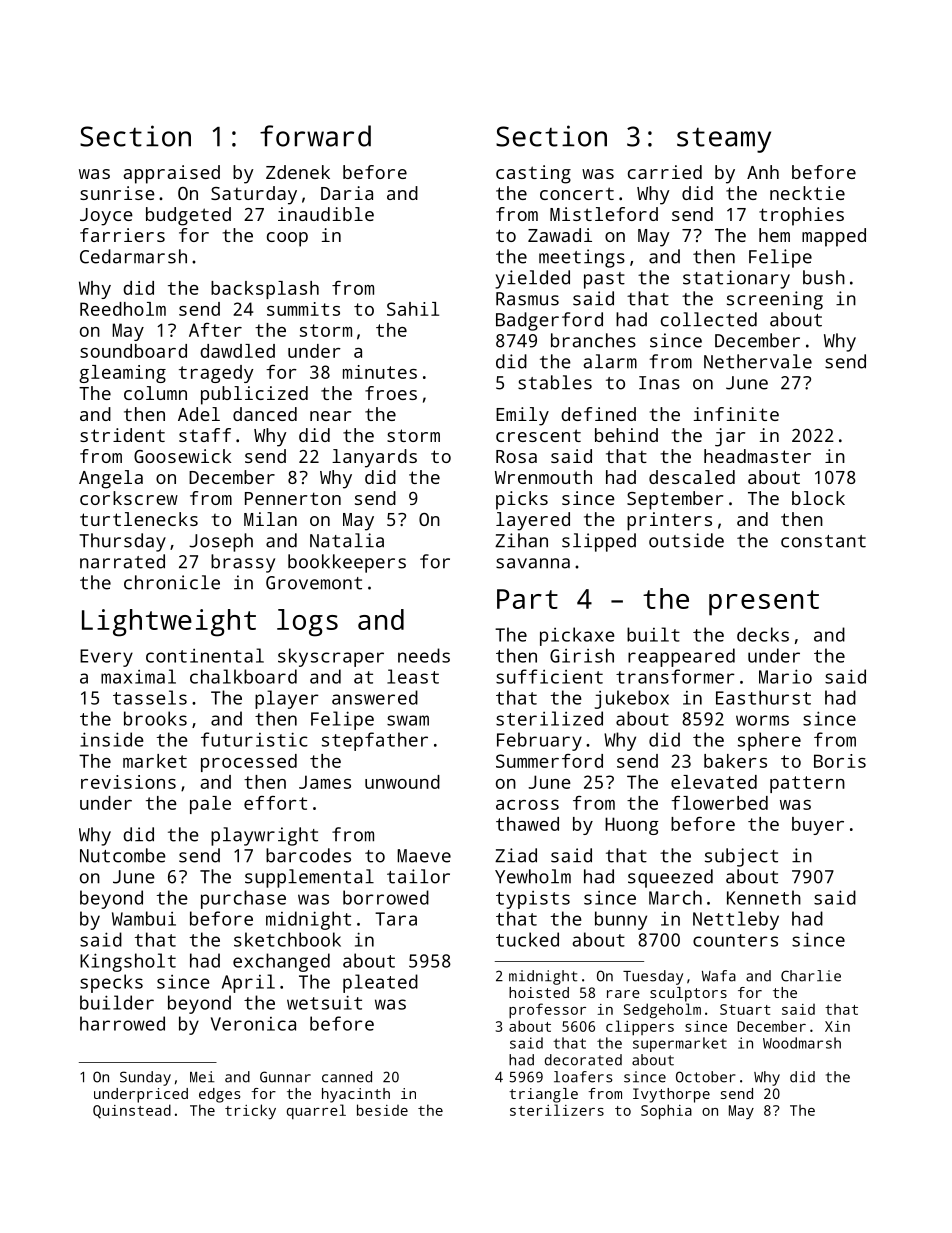  I want to click on inside, so click(112, 739).
